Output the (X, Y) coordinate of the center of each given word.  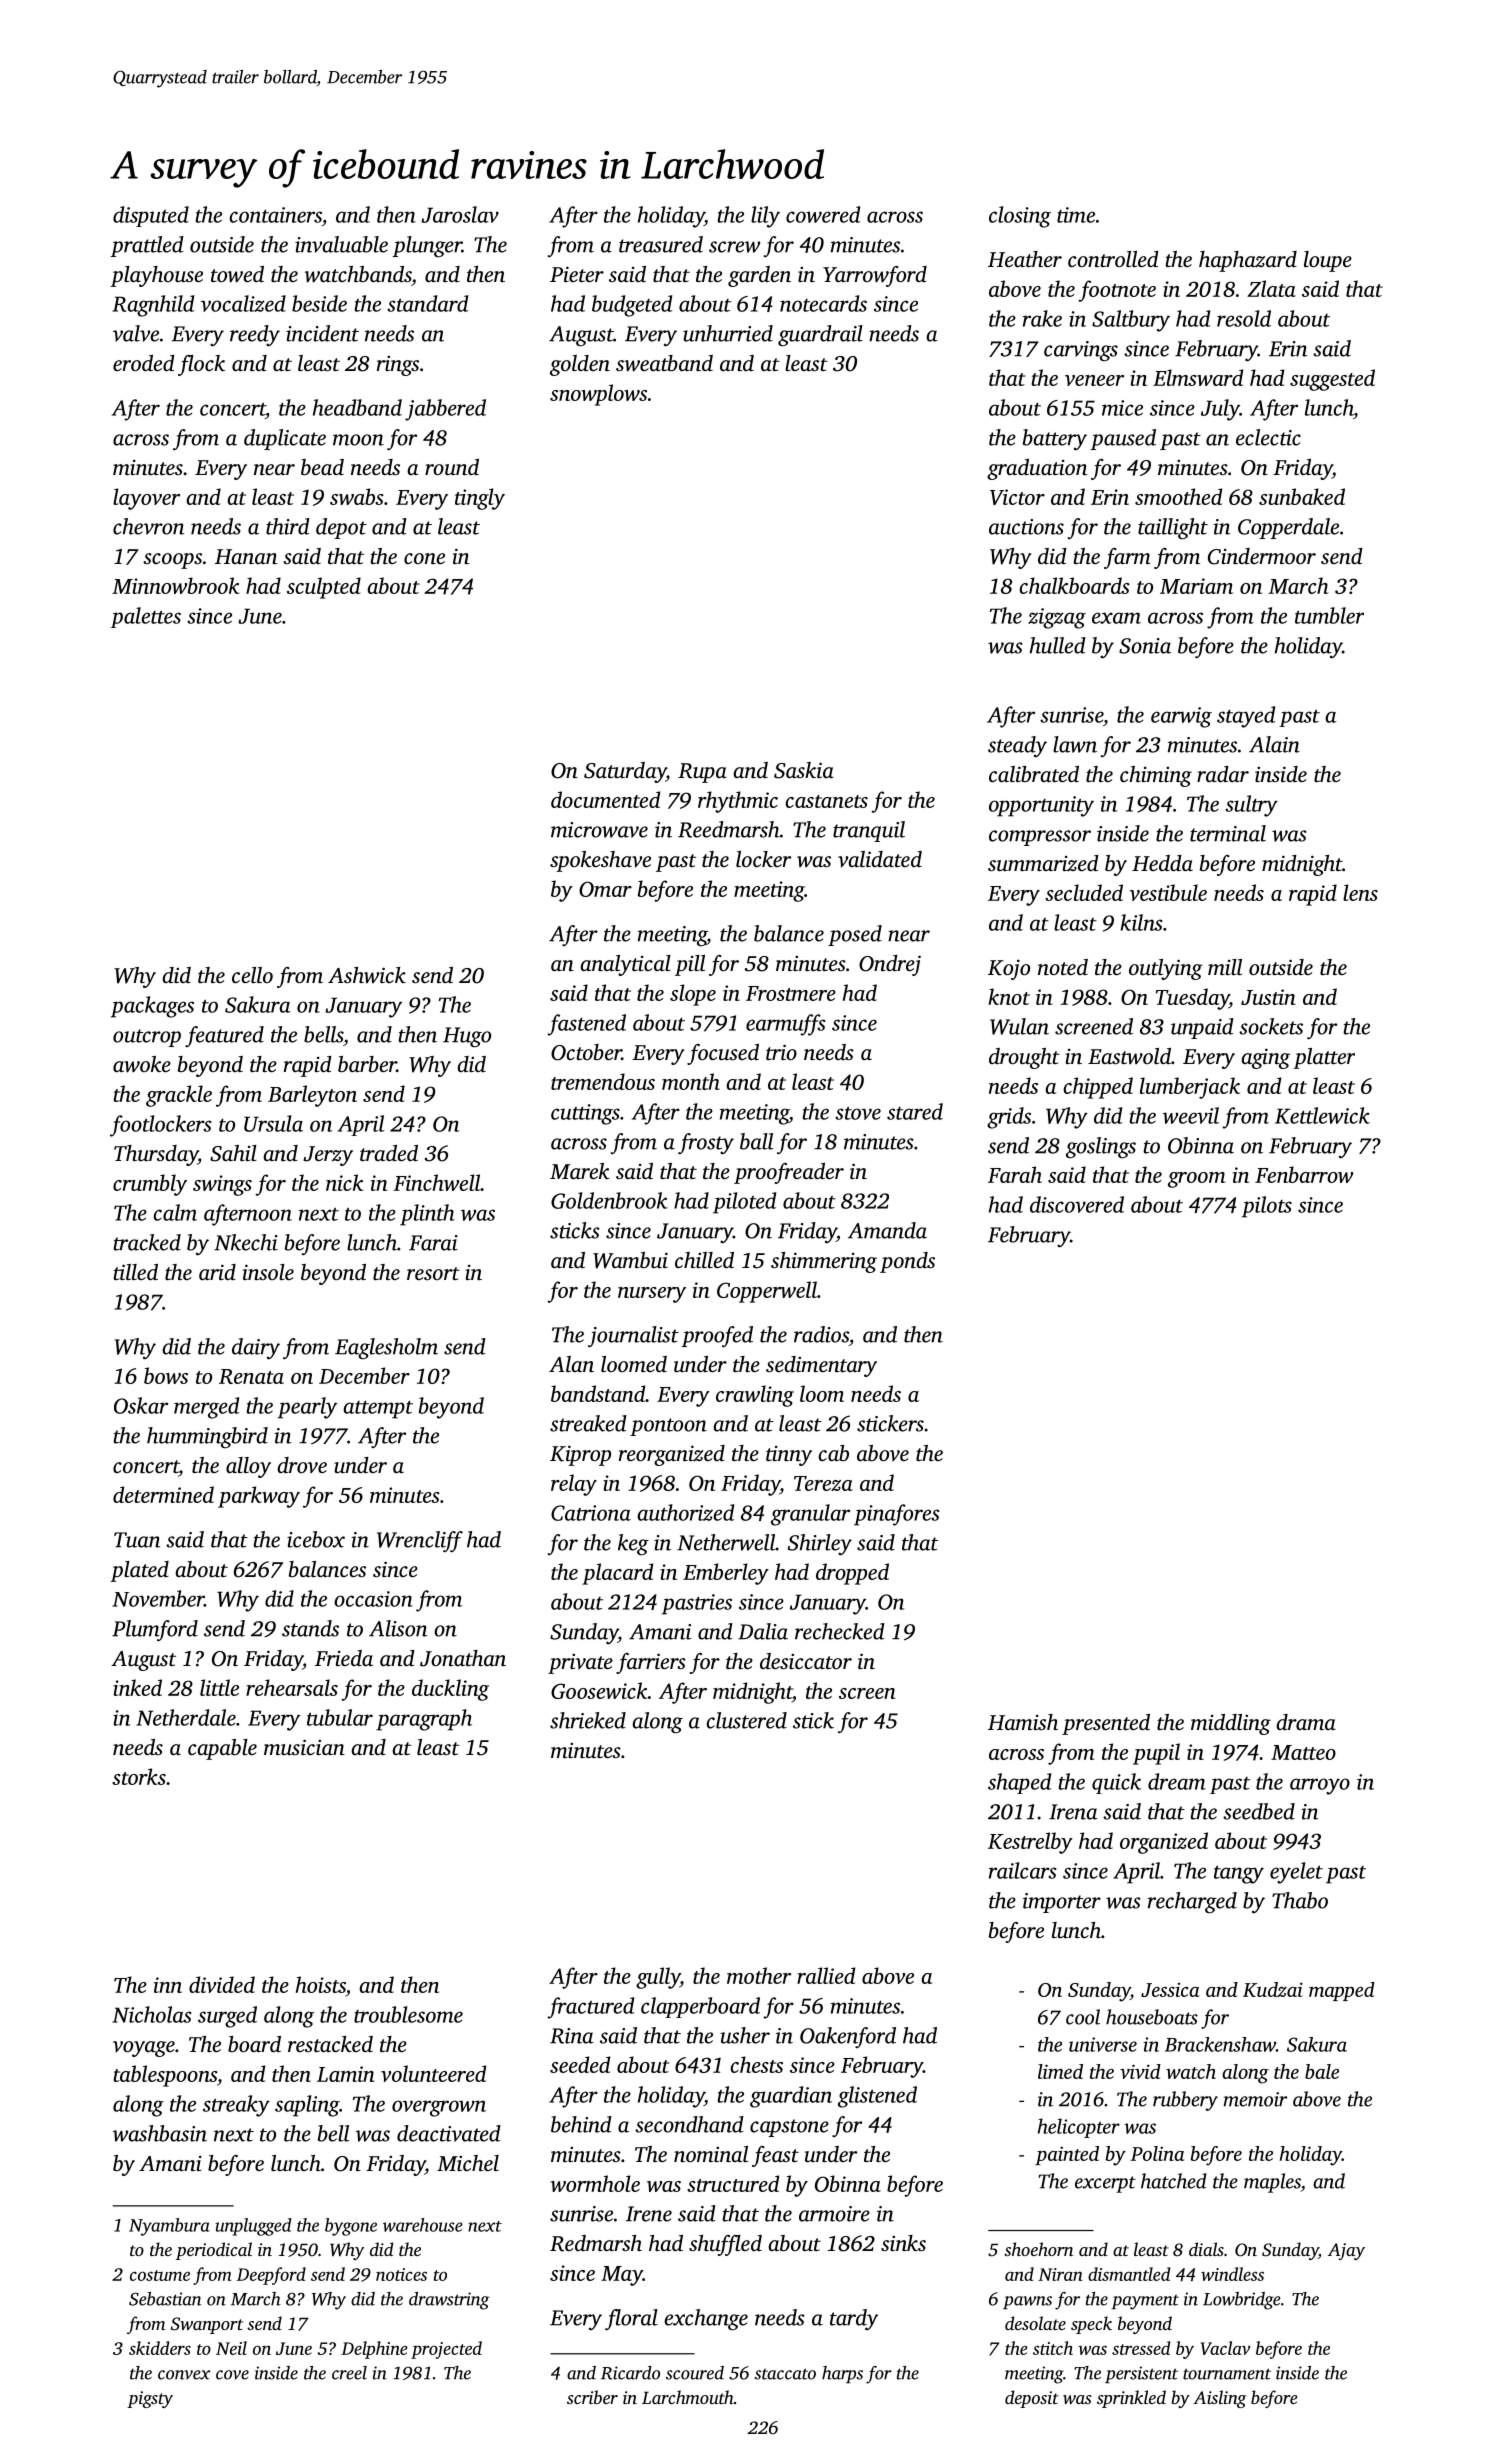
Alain (1274, 744)
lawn (1075, 744)
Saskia (804, 770)
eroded (144, 363)
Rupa (702, 773)
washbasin (160, 2133)
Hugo (467, 1037)
